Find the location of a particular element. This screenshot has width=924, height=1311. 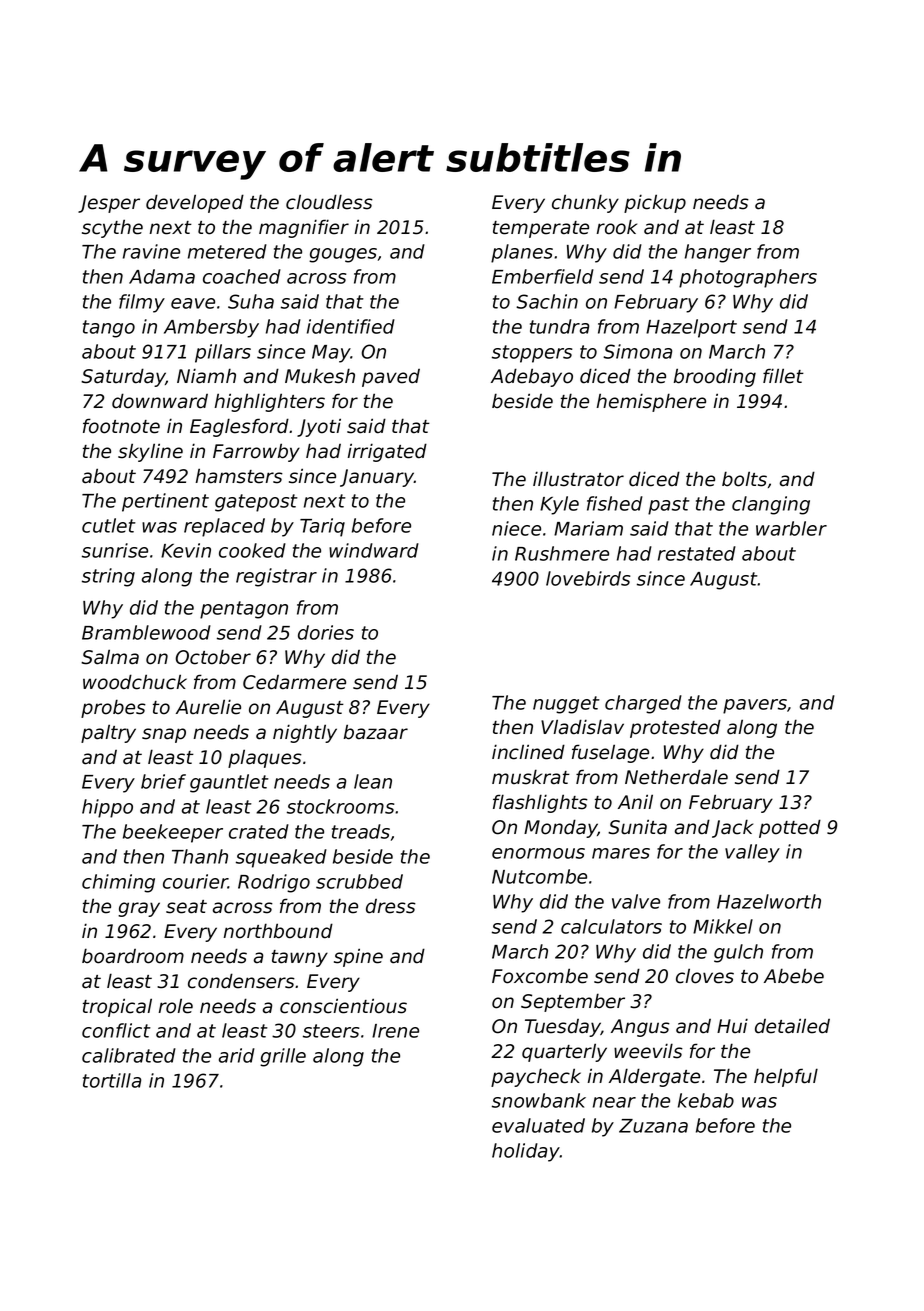

pavers is located at coordinates (755, 706).
